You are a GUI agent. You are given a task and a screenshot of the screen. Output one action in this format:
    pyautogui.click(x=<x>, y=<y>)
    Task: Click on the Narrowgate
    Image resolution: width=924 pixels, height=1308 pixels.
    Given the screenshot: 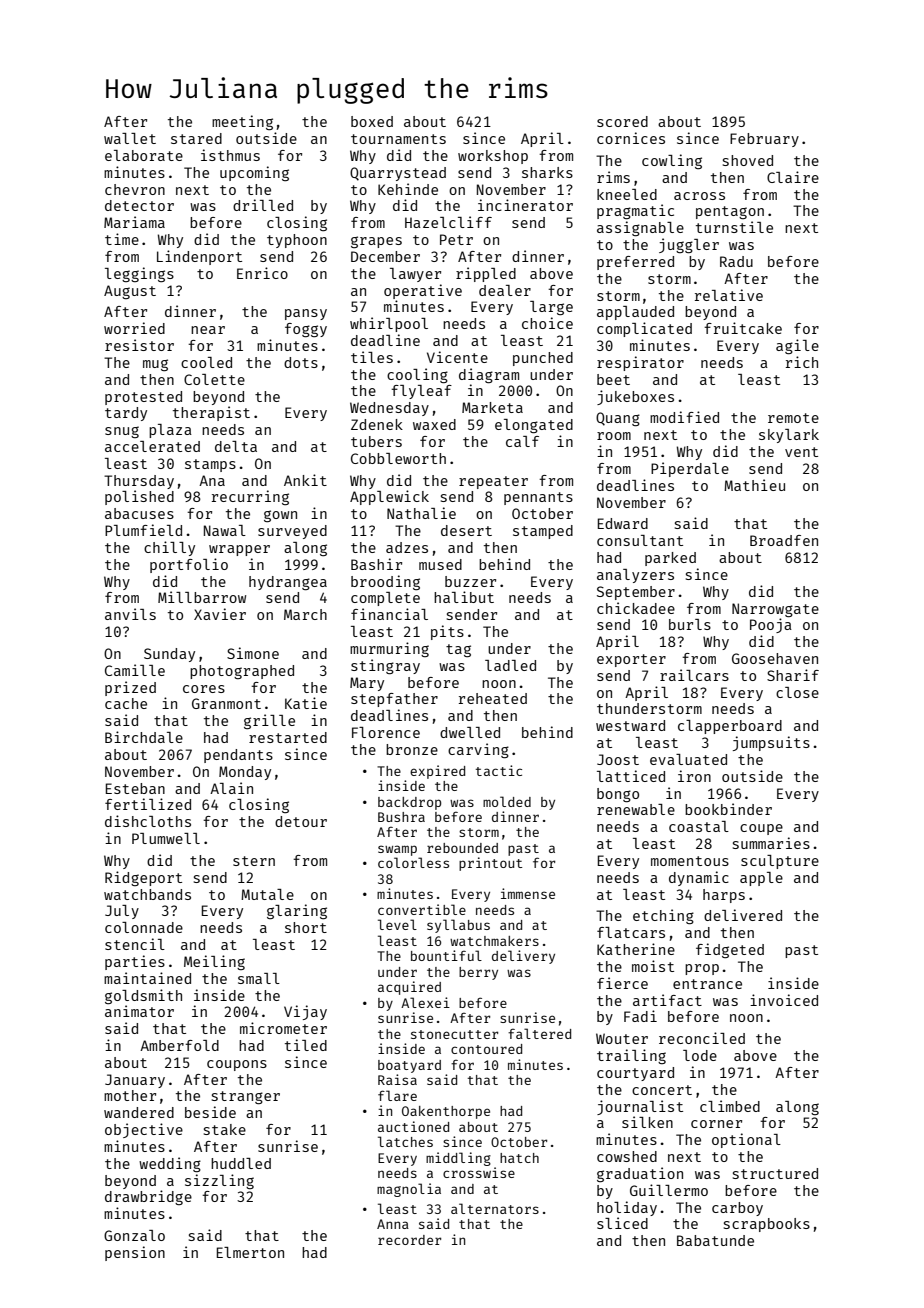 What is the action you would take?
    pyautogui.click(x=775, y=610)
